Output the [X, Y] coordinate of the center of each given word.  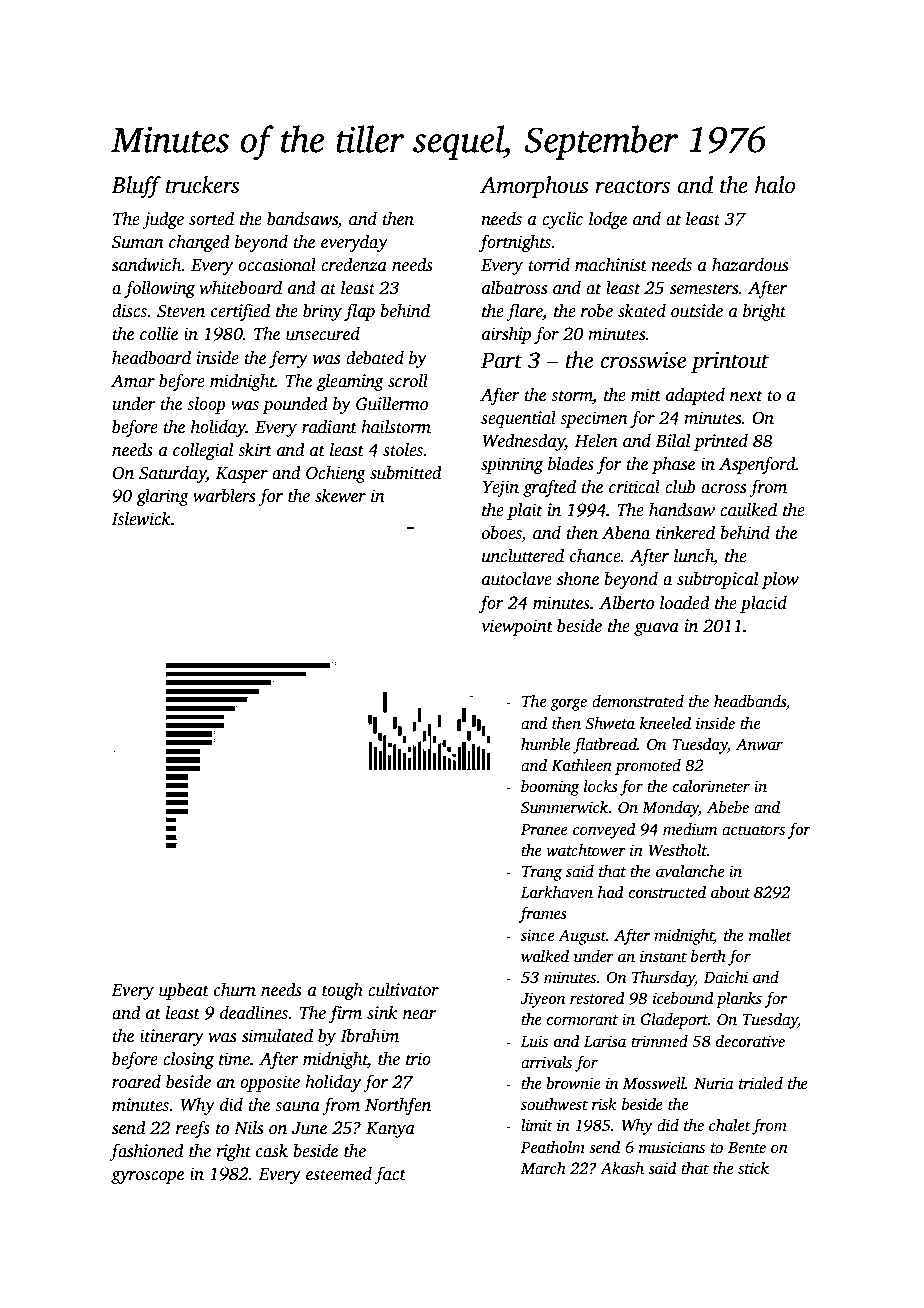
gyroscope [147, 1177]
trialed [761, 1083]
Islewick [141, 519]
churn [235, 990]
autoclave [517, 579]
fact [390, 1175]
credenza [354, 265]
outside [697, 311]
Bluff [136, 187]
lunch [694, 557]
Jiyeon [542, 1000]
